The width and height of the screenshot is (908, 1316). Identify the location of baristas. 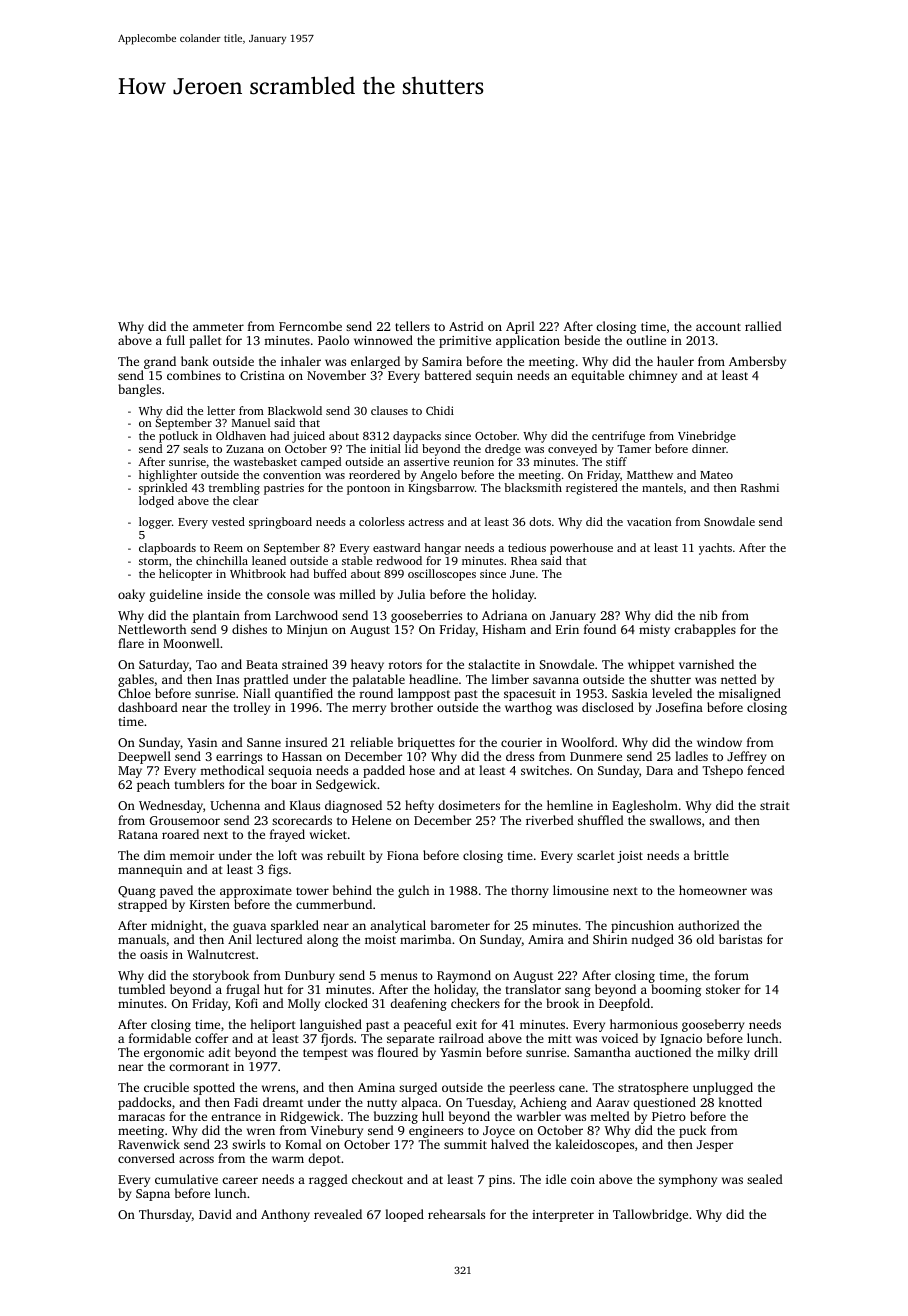
(740, 939).
